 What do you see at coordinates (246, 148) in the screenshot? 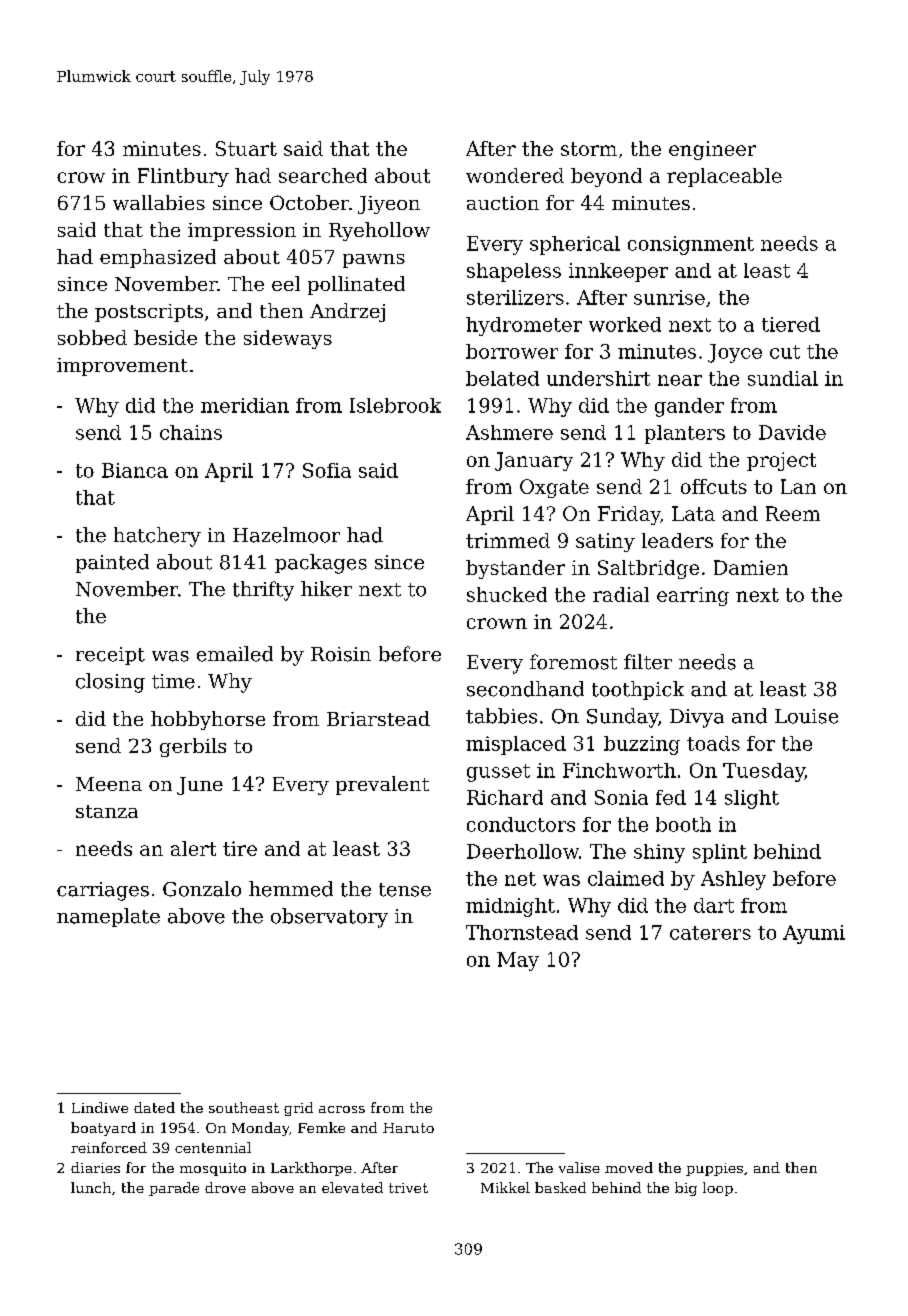
I see `Stuart` at bounding box center [246, 148].
